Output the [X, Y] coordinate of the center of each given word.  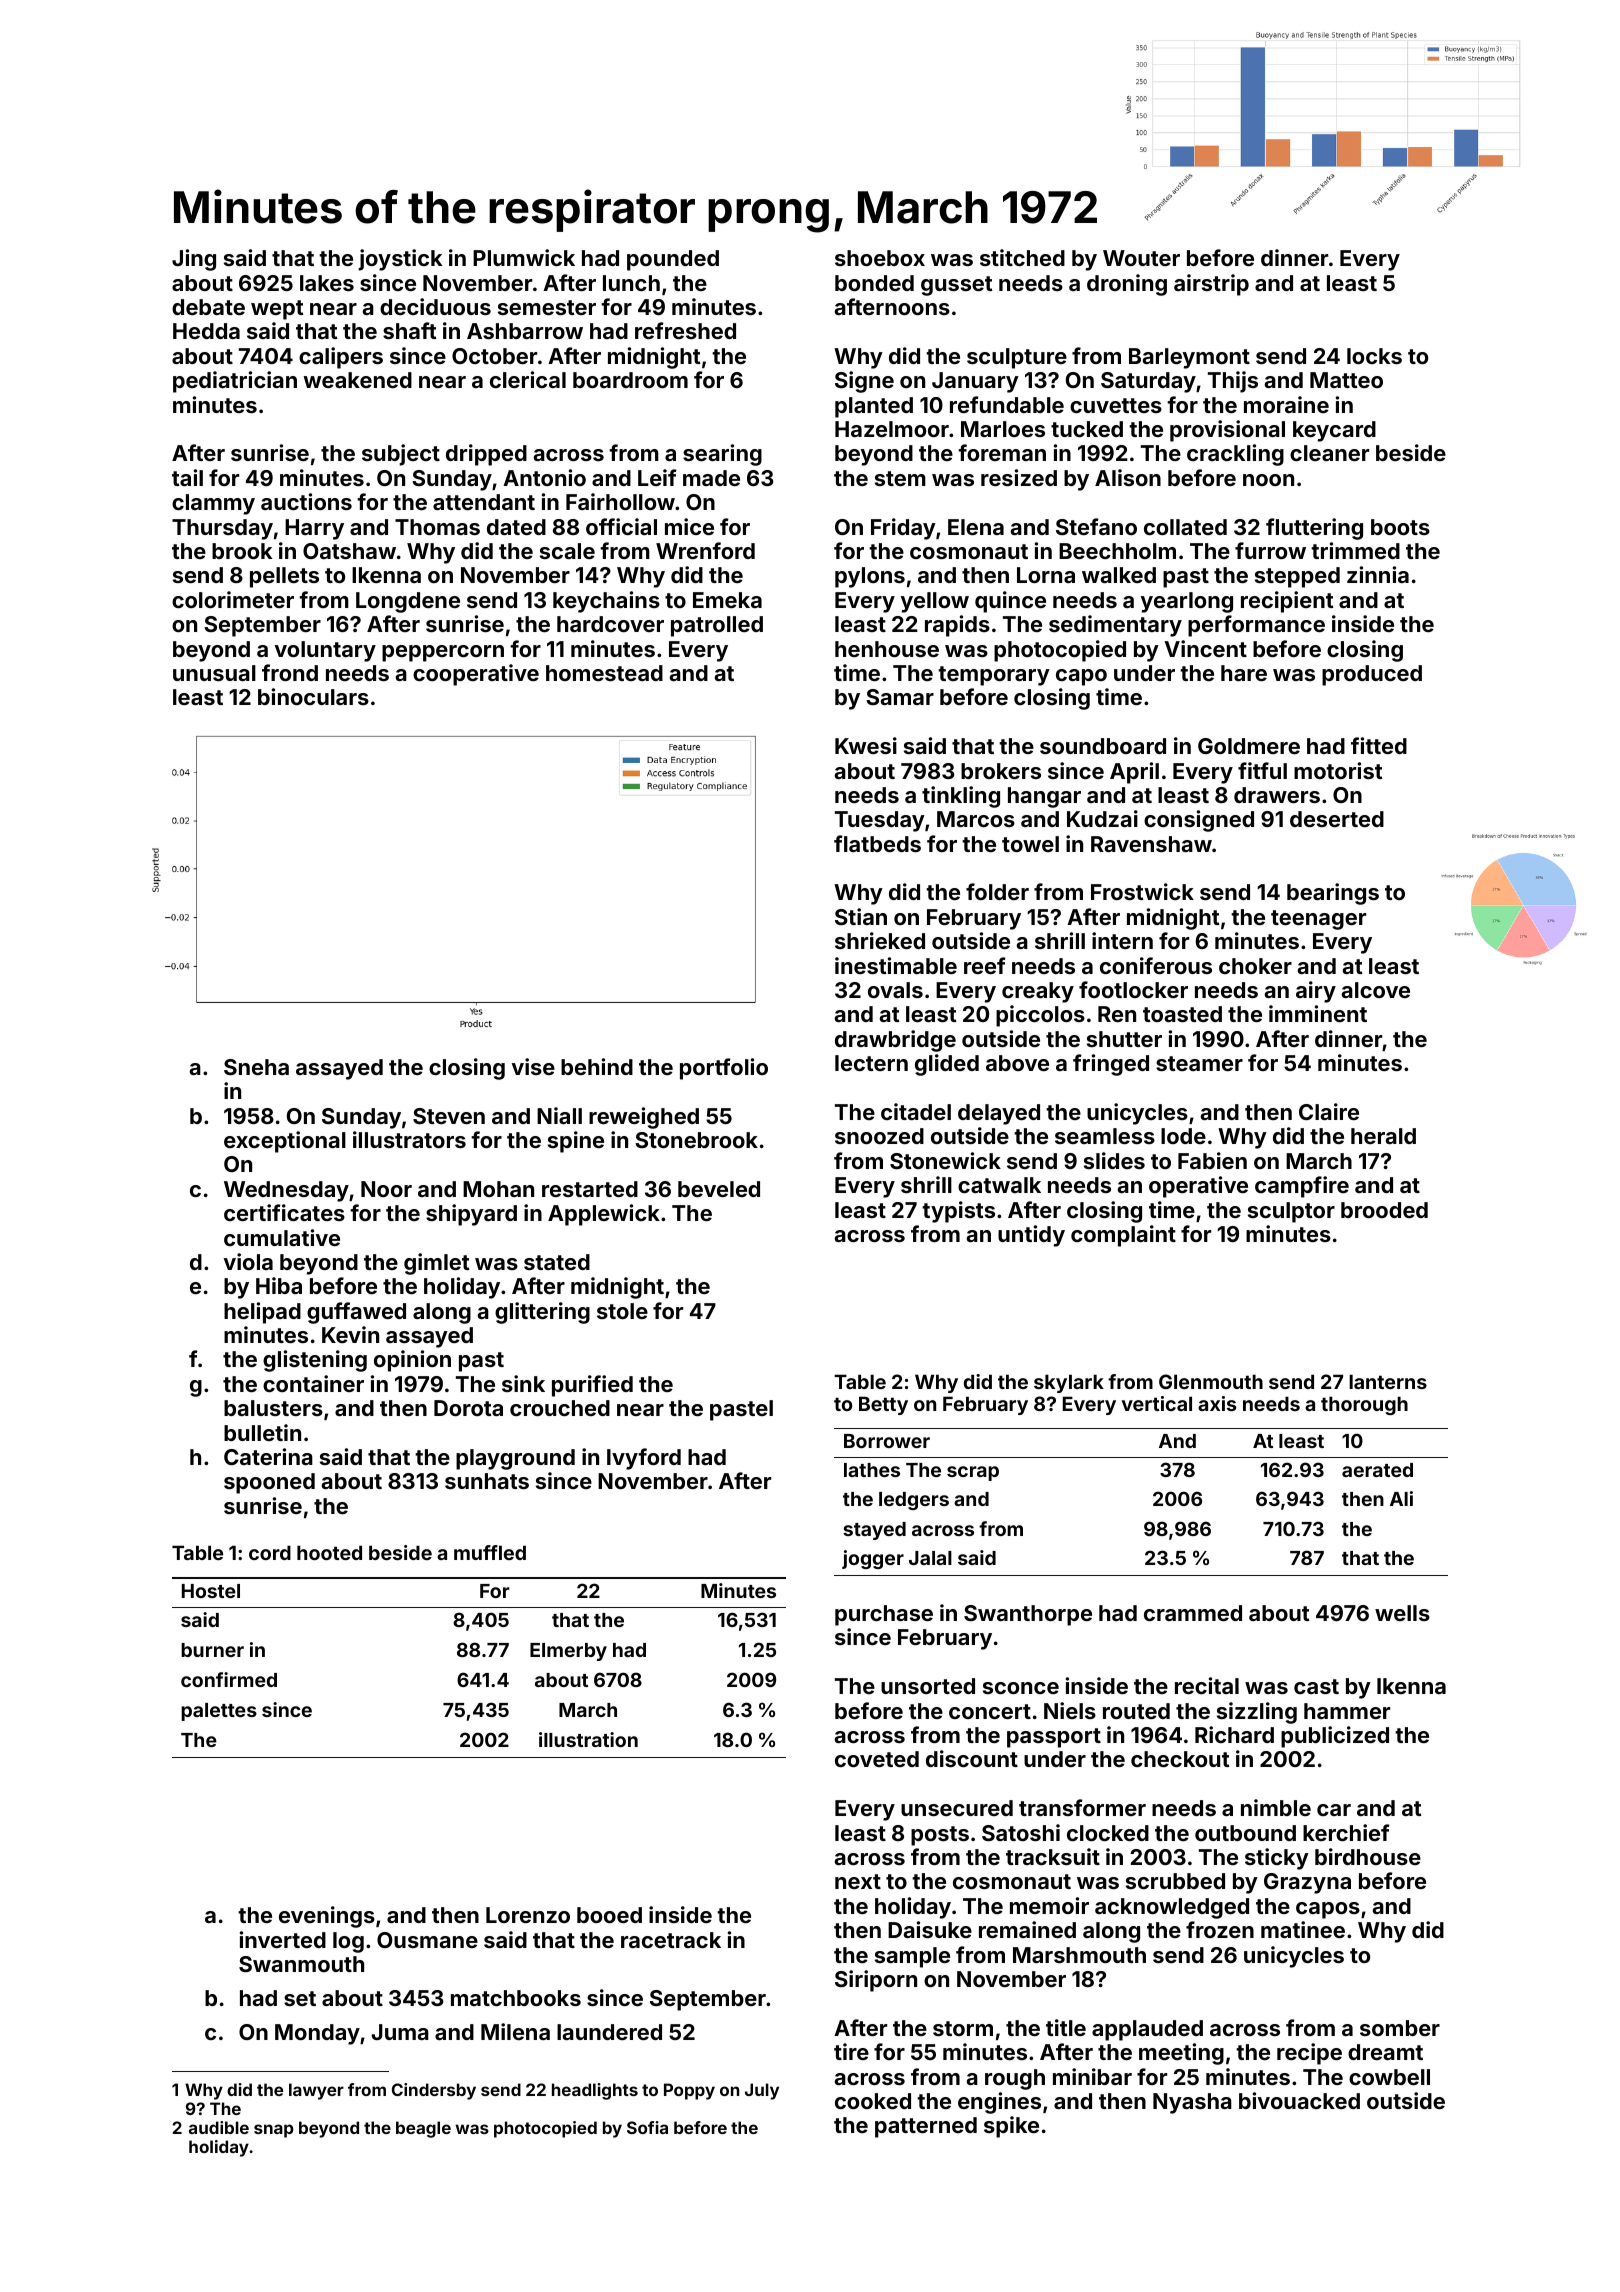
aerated [1377, 1470]
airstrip [1211, 285]
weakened [357, 380]
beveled [719, 1189]
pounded [673, 260]
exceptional [285, 1142]
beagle [423, 2129]
